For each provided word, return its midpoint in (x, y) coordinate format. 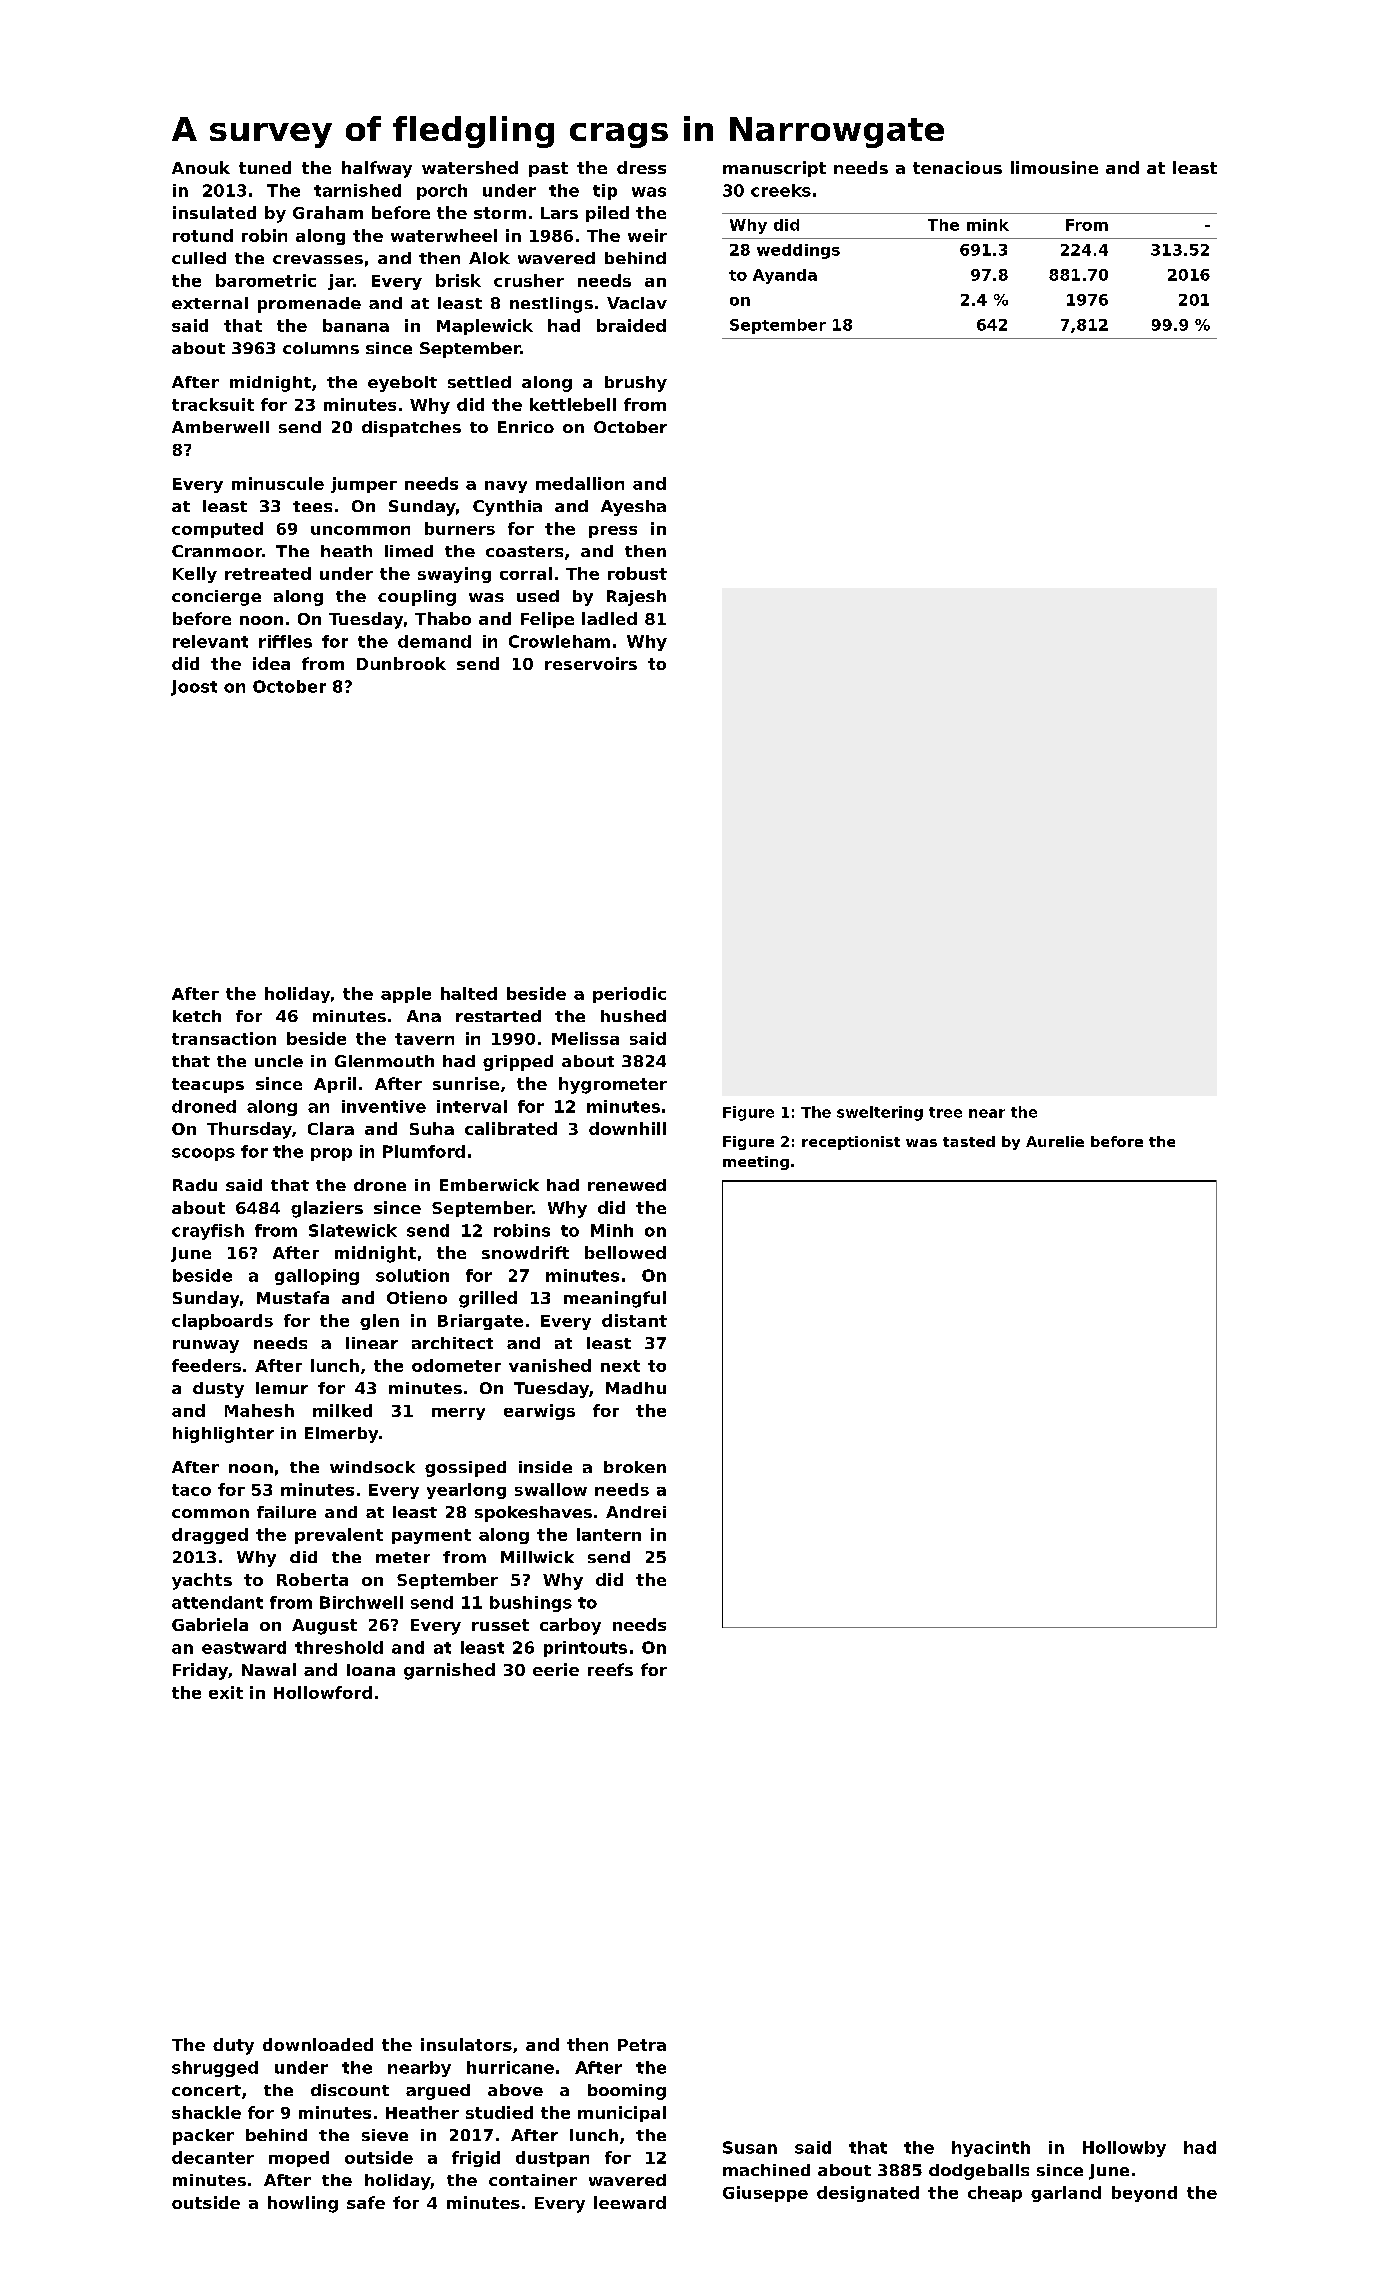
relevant (210, 641)
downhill (627, 1128)
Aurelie (1055, 1141)
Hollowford (323, 1692)
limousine (1054, 167)
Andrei (636, 1512)
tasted (969, 1141)
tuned (265, 167)
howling (303, 2204)
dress (641, 167)
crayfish (208, 1232)
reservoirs (591, 663)
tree (945, 1112)
